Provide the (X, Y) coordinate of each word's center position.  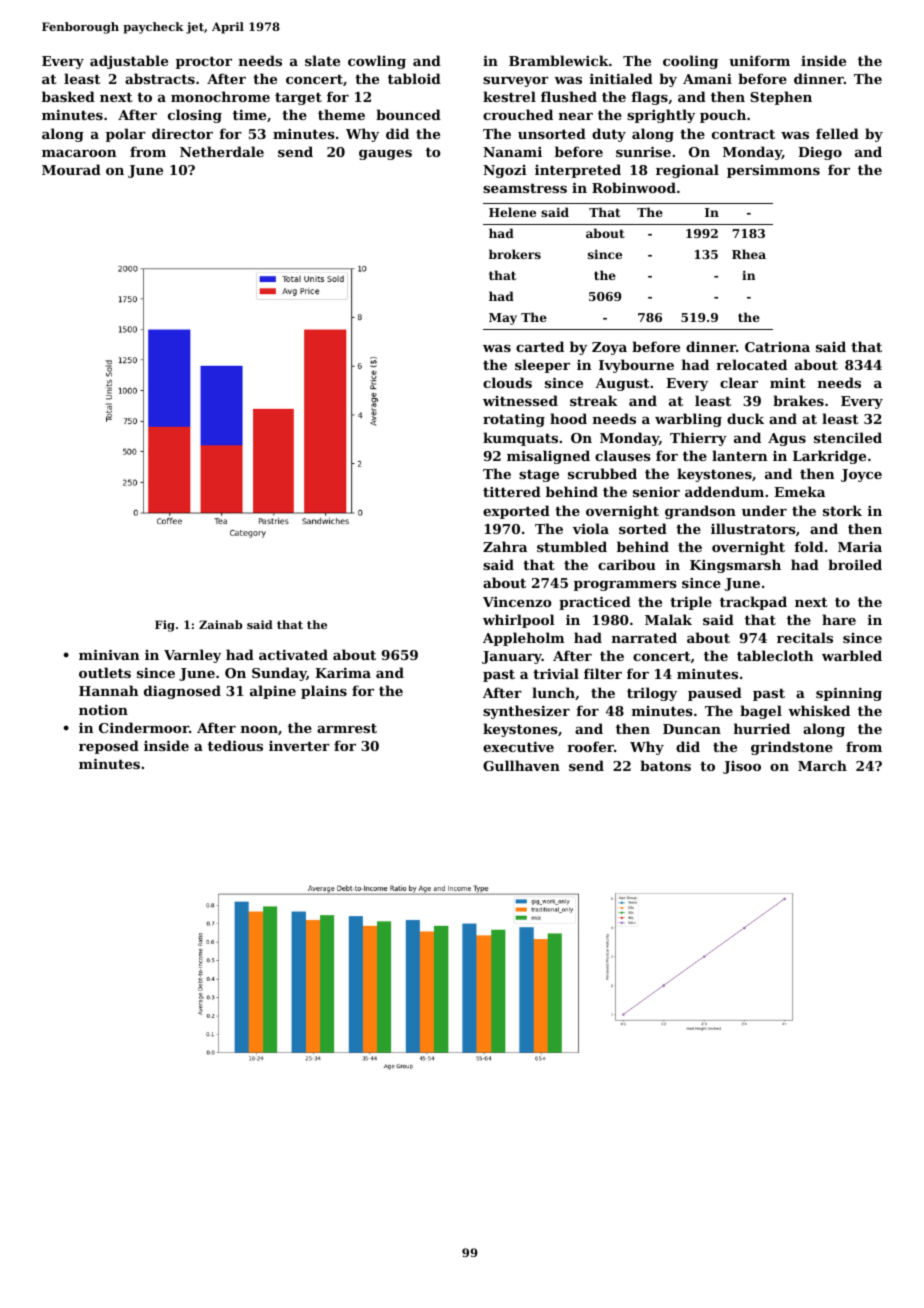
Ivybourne (636, 366)
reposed (109, 747)
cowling (377, 62)
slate (322, 60)
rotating (514, 420)
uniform (759, 60)
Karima (343, 672)
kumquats (520, 439)
